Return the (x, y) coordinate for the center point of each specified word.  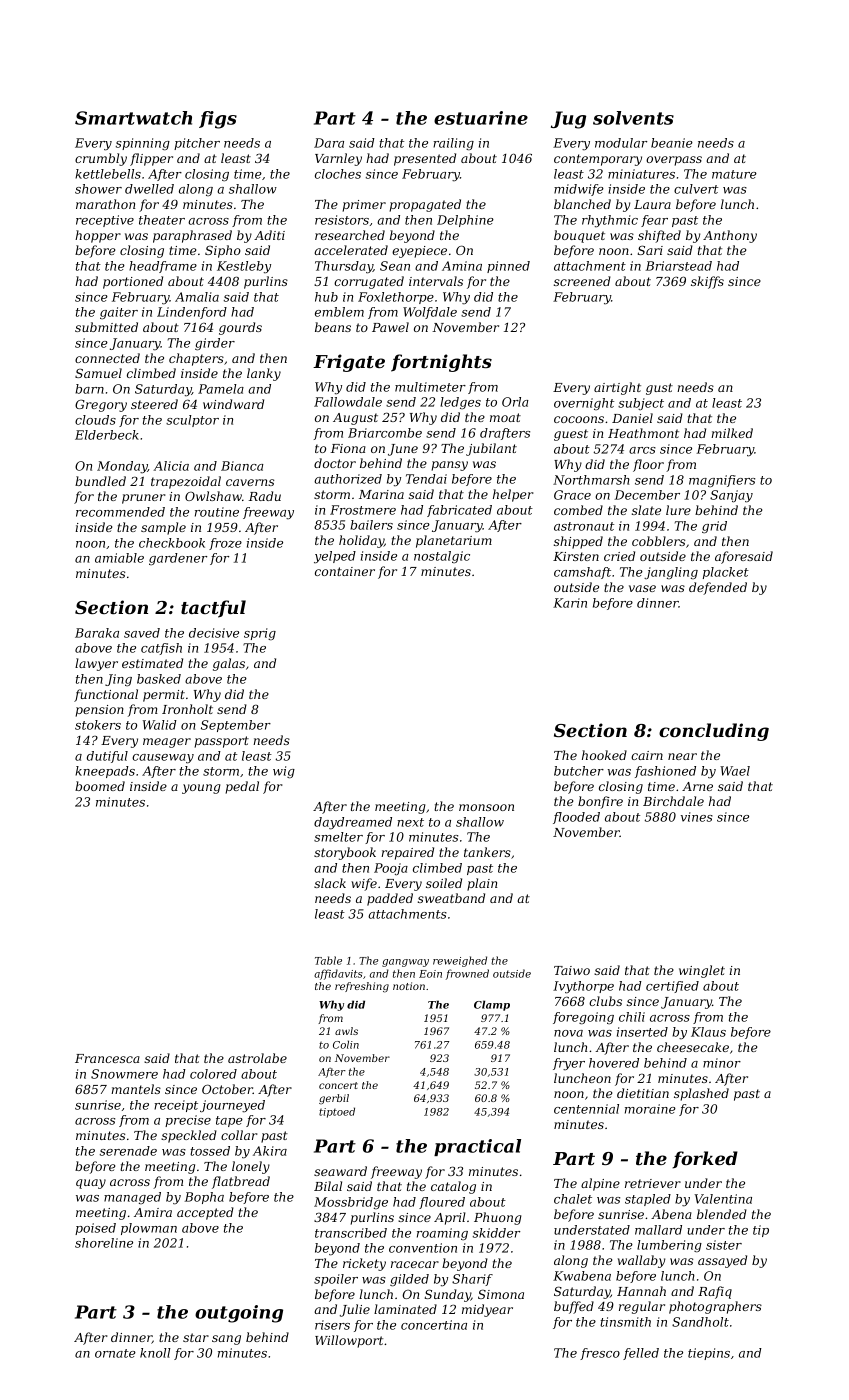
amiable (119, 558)
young (201, 789)
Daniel (632, 418)
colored (213, 1074)
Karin (570, 603)
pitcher (197, 144)
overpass (674, 161)
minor (722, 1063)
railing (453, 144)
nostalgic (442, 557)
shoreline (104, 1243)
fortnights (441, 363)
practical (477, 1147)
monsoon (486, 807)
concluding (714, 732)
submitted (106, 327)
